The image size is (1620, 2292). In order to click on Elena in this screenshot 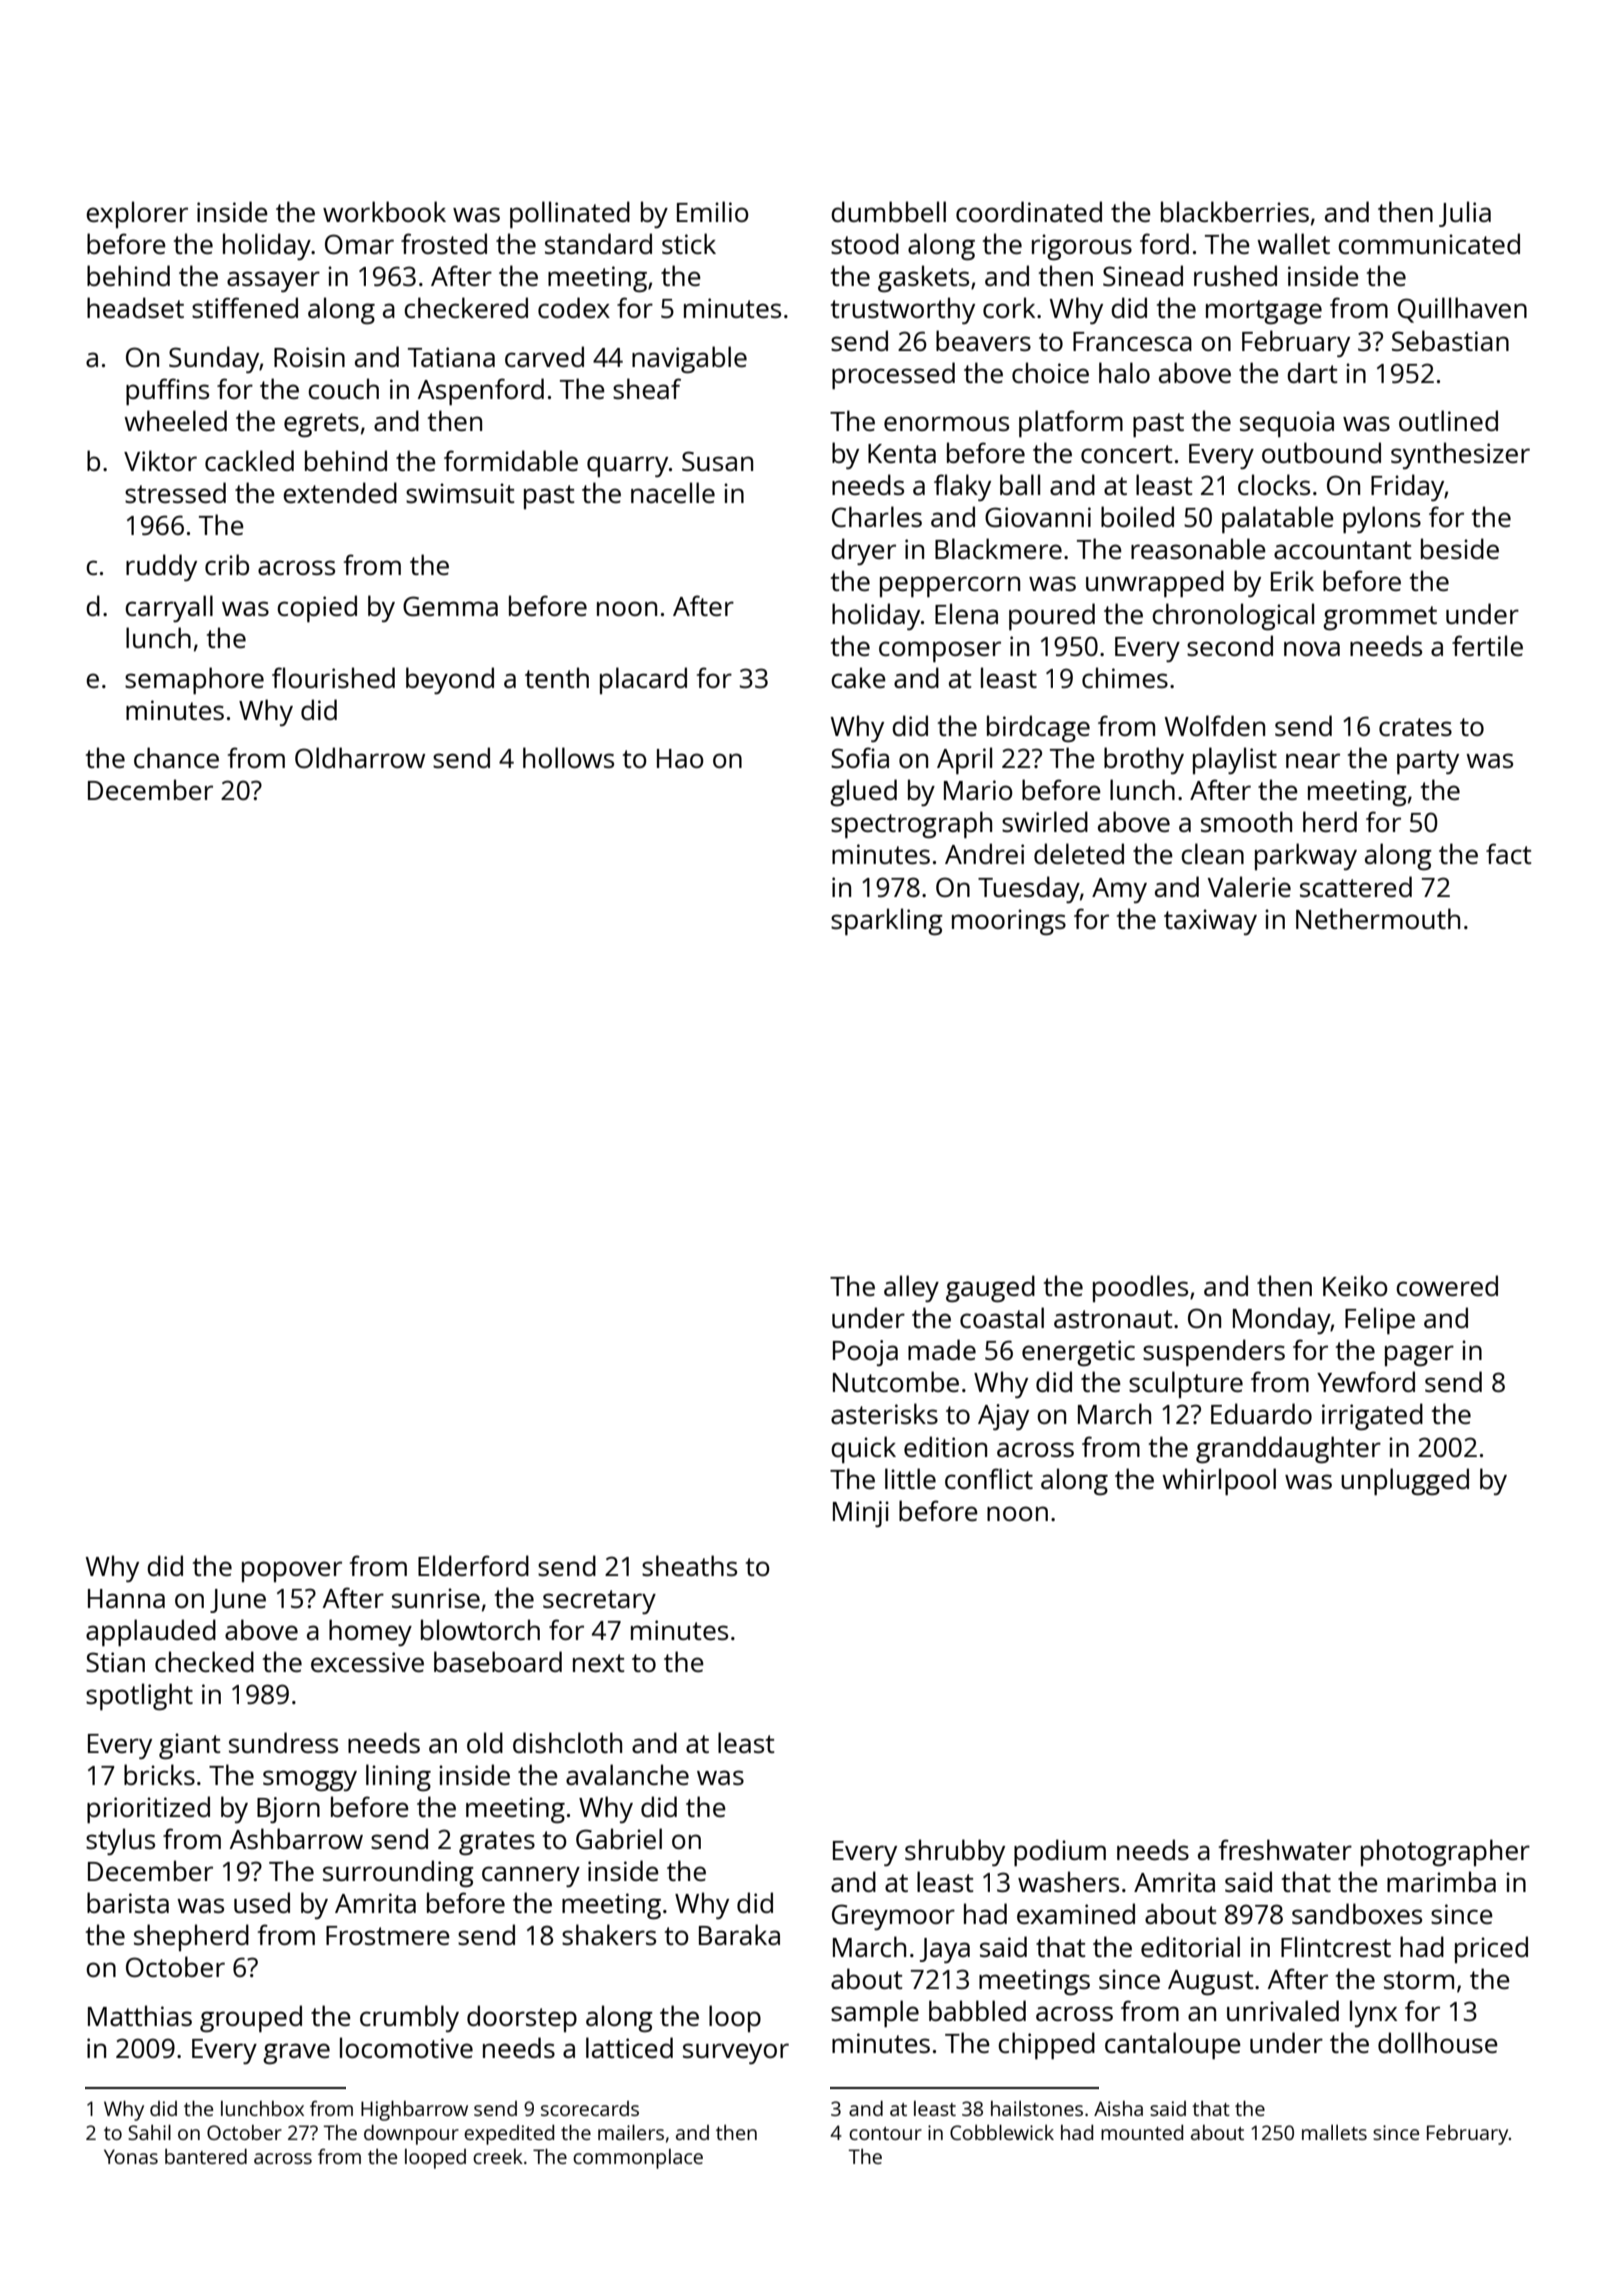, I will do `click(966, 613)`.
